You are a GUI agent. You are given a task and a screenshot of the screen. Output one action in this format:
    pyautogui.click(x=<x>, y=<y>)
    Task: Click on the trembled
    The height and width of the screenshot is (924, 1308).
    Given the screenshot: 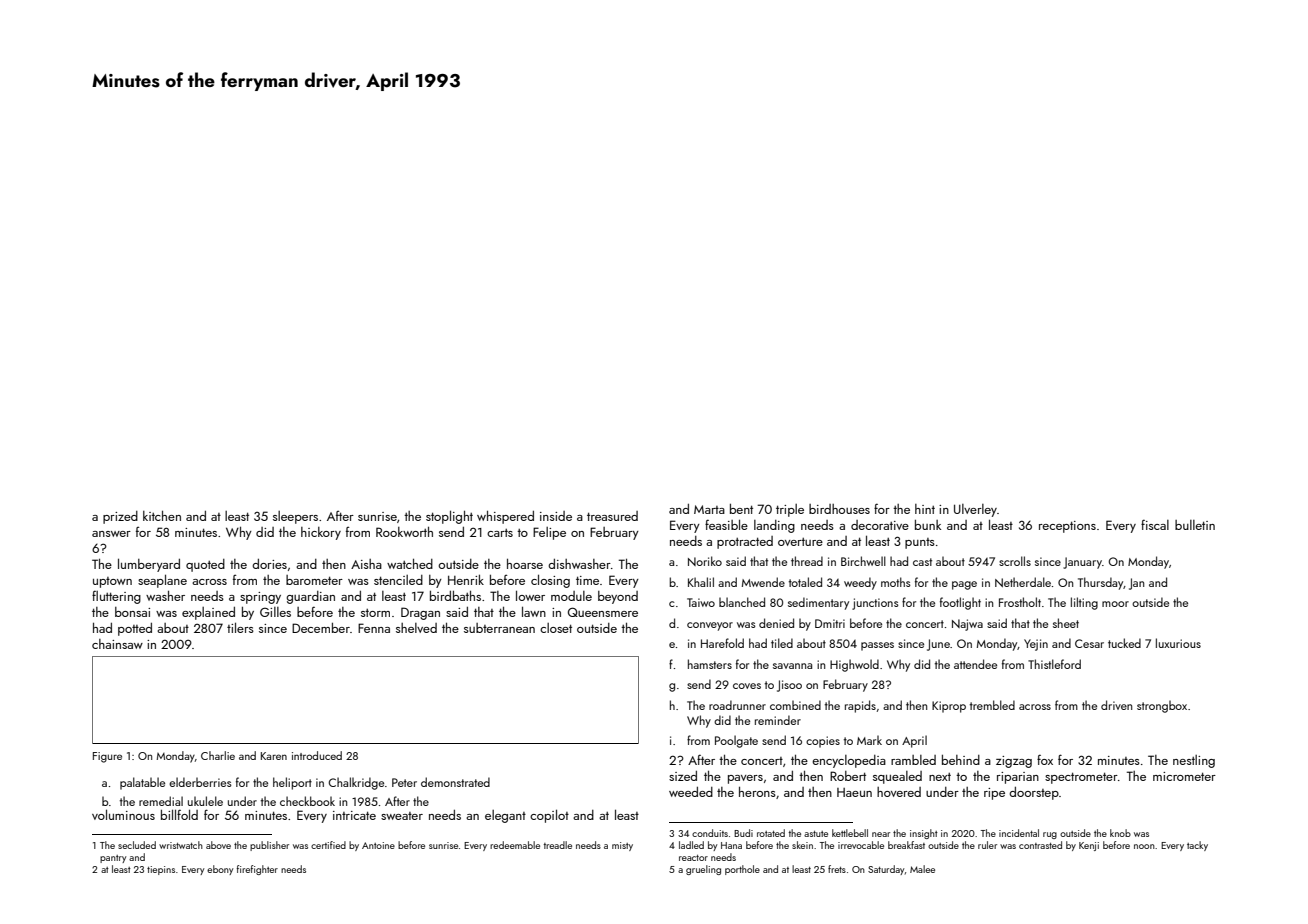 What is the action you would take?
    pyautogui.click(x=992, y=705)
